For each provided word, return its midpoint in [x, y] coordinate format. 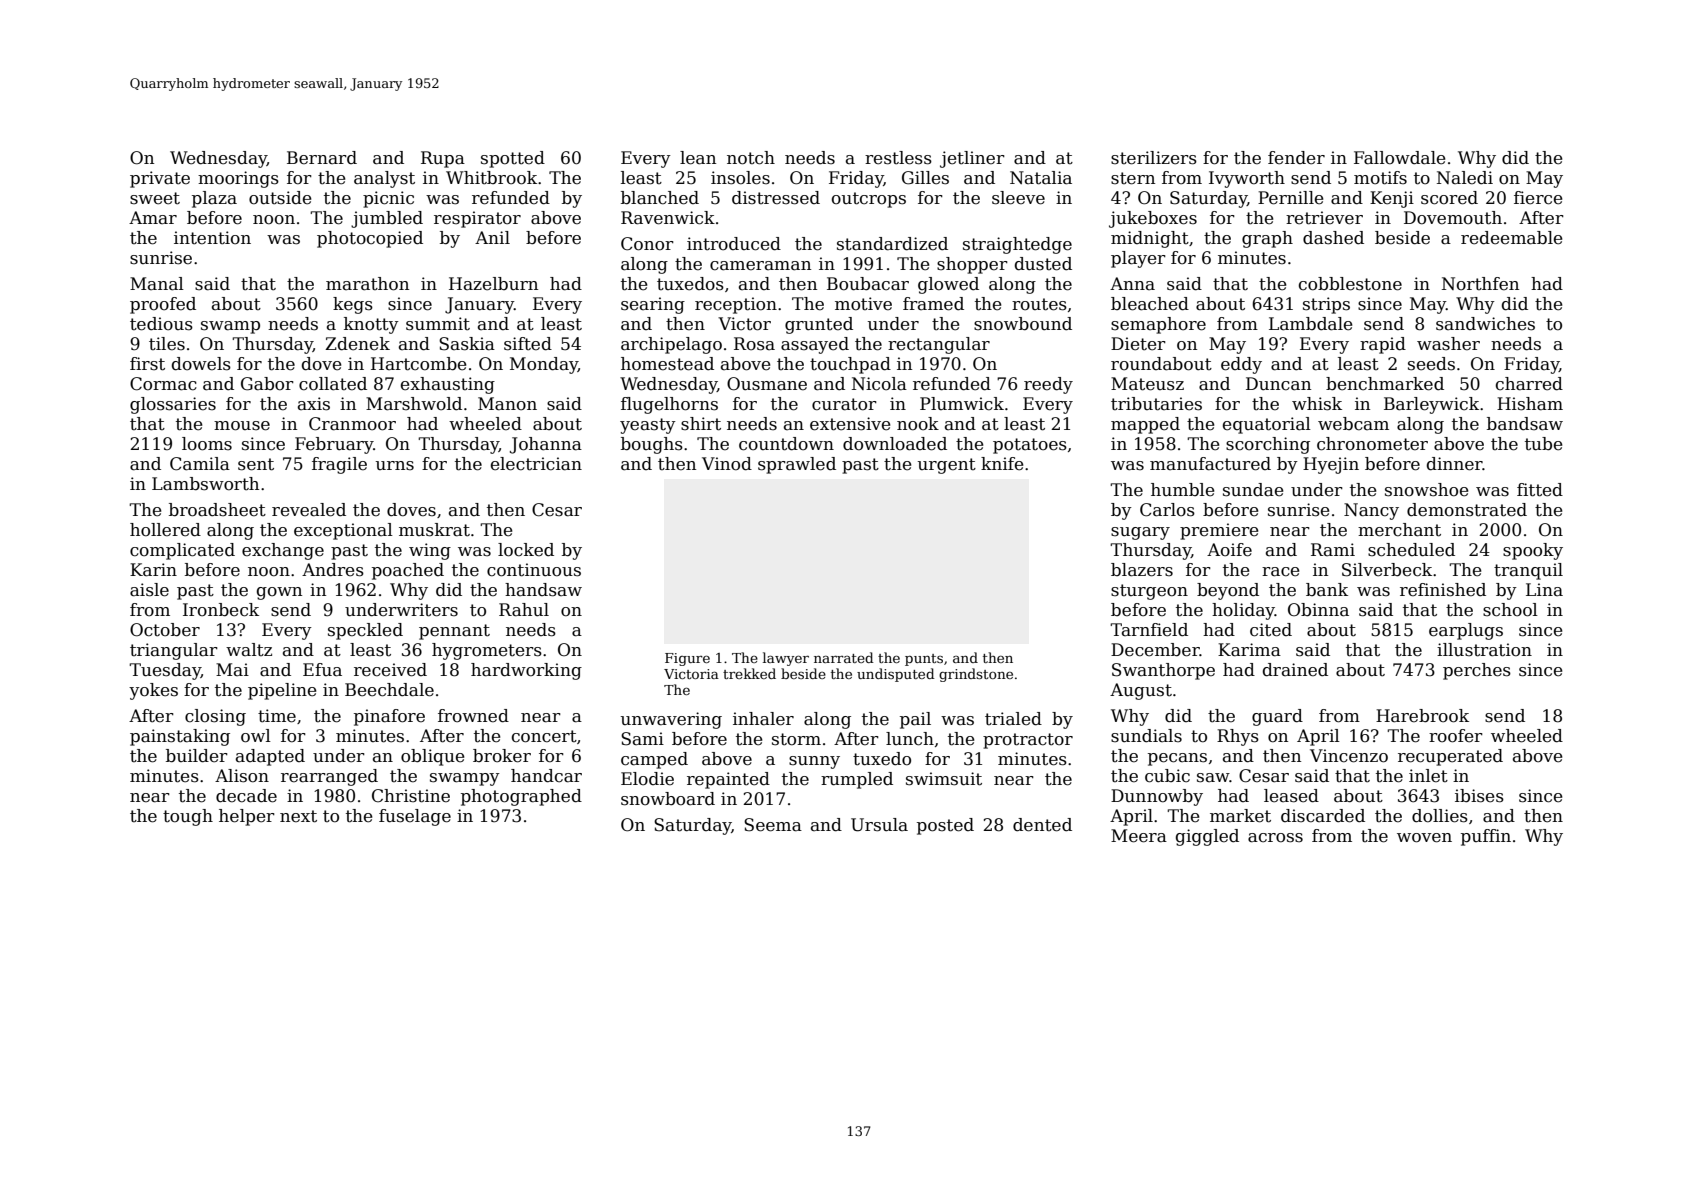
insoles [740, 178]
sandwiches [1485, 324]
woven [1424, 838]
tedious [161, 324]
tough [188, 817]
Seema [773, 825]
